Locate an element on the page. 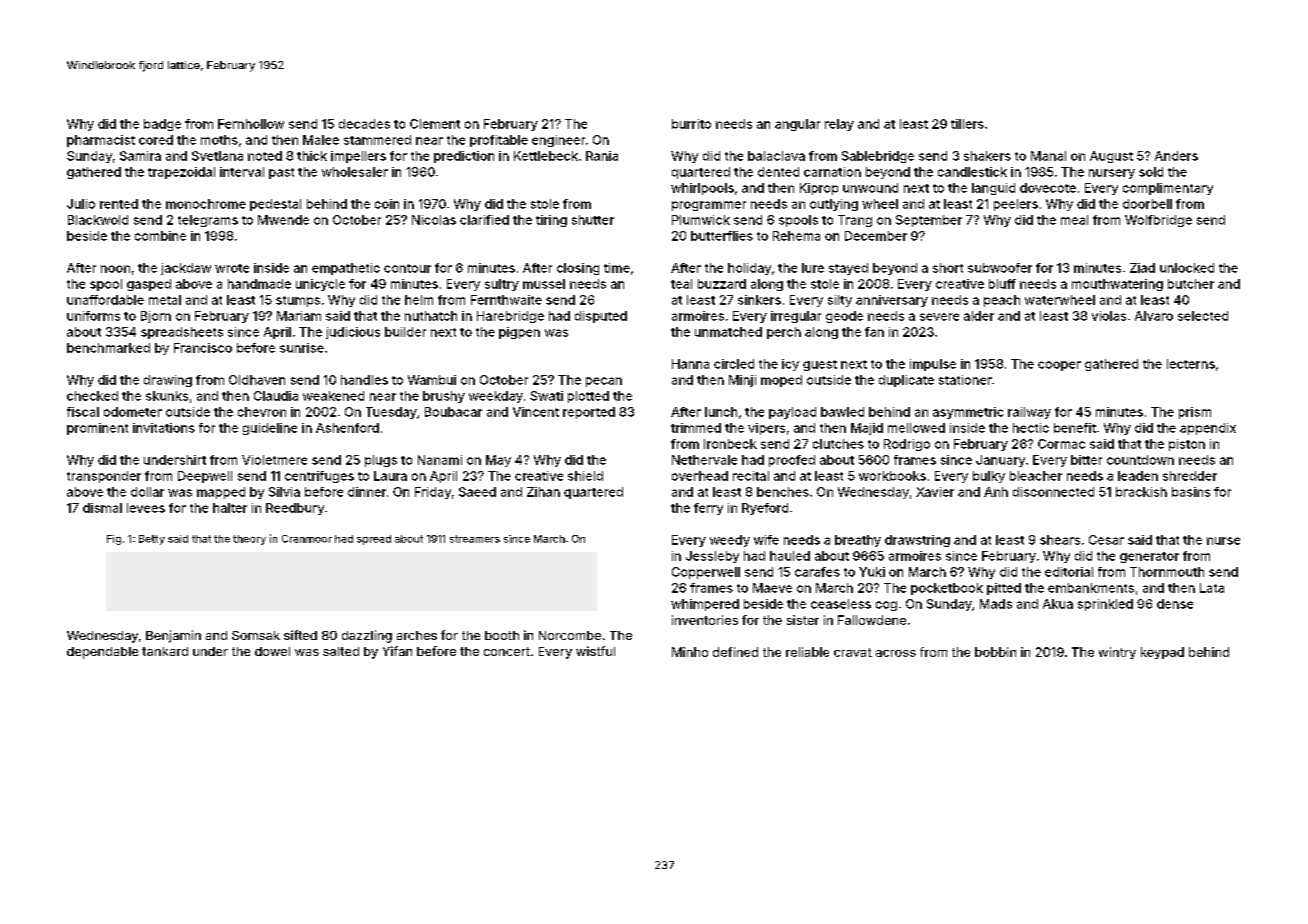 The image size is (1308, 924). dependable is located at coordinates (102, 653).
